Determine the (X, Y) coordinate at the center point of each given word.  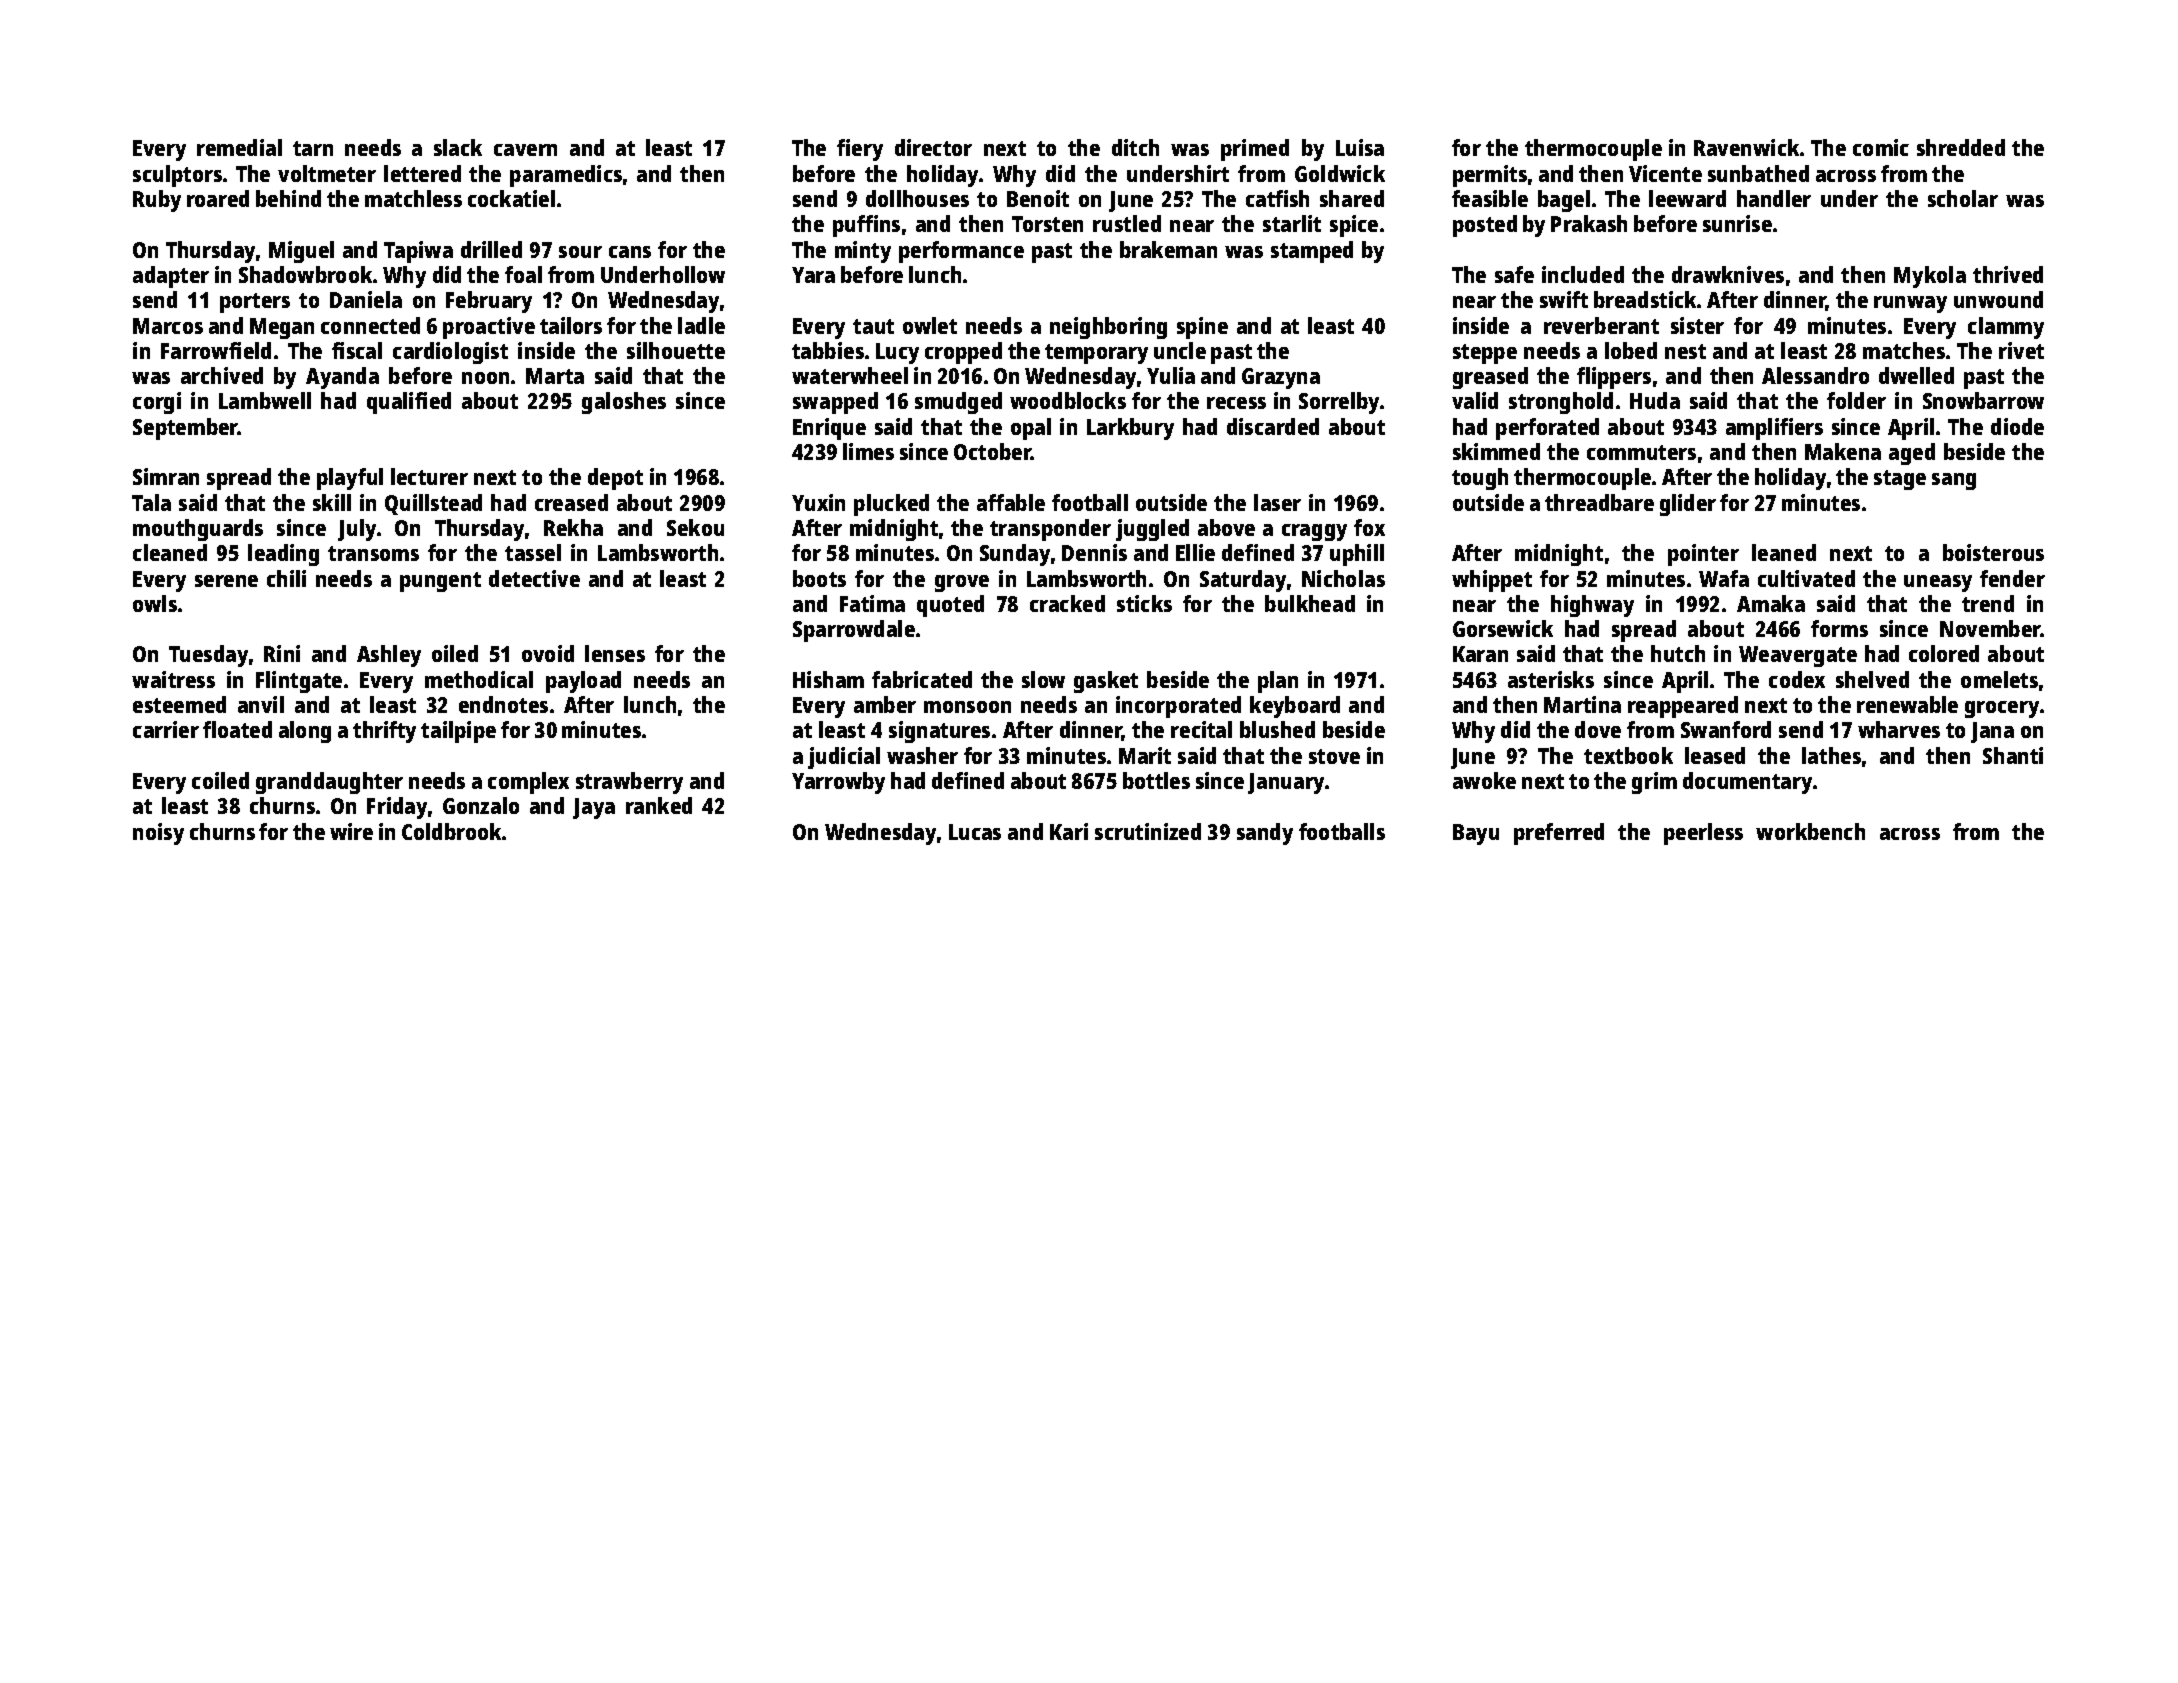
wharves (1899, 729)
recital (1201, 729)
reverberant (1601, 325)
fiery (860, 150)
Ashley (389, 656)
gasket (1106, 682)
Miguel (301, 252)
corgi (157, 403)
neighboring (1108, 328)
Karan (1480, 654)
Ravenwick (1746, 147)
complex (528, 783)
